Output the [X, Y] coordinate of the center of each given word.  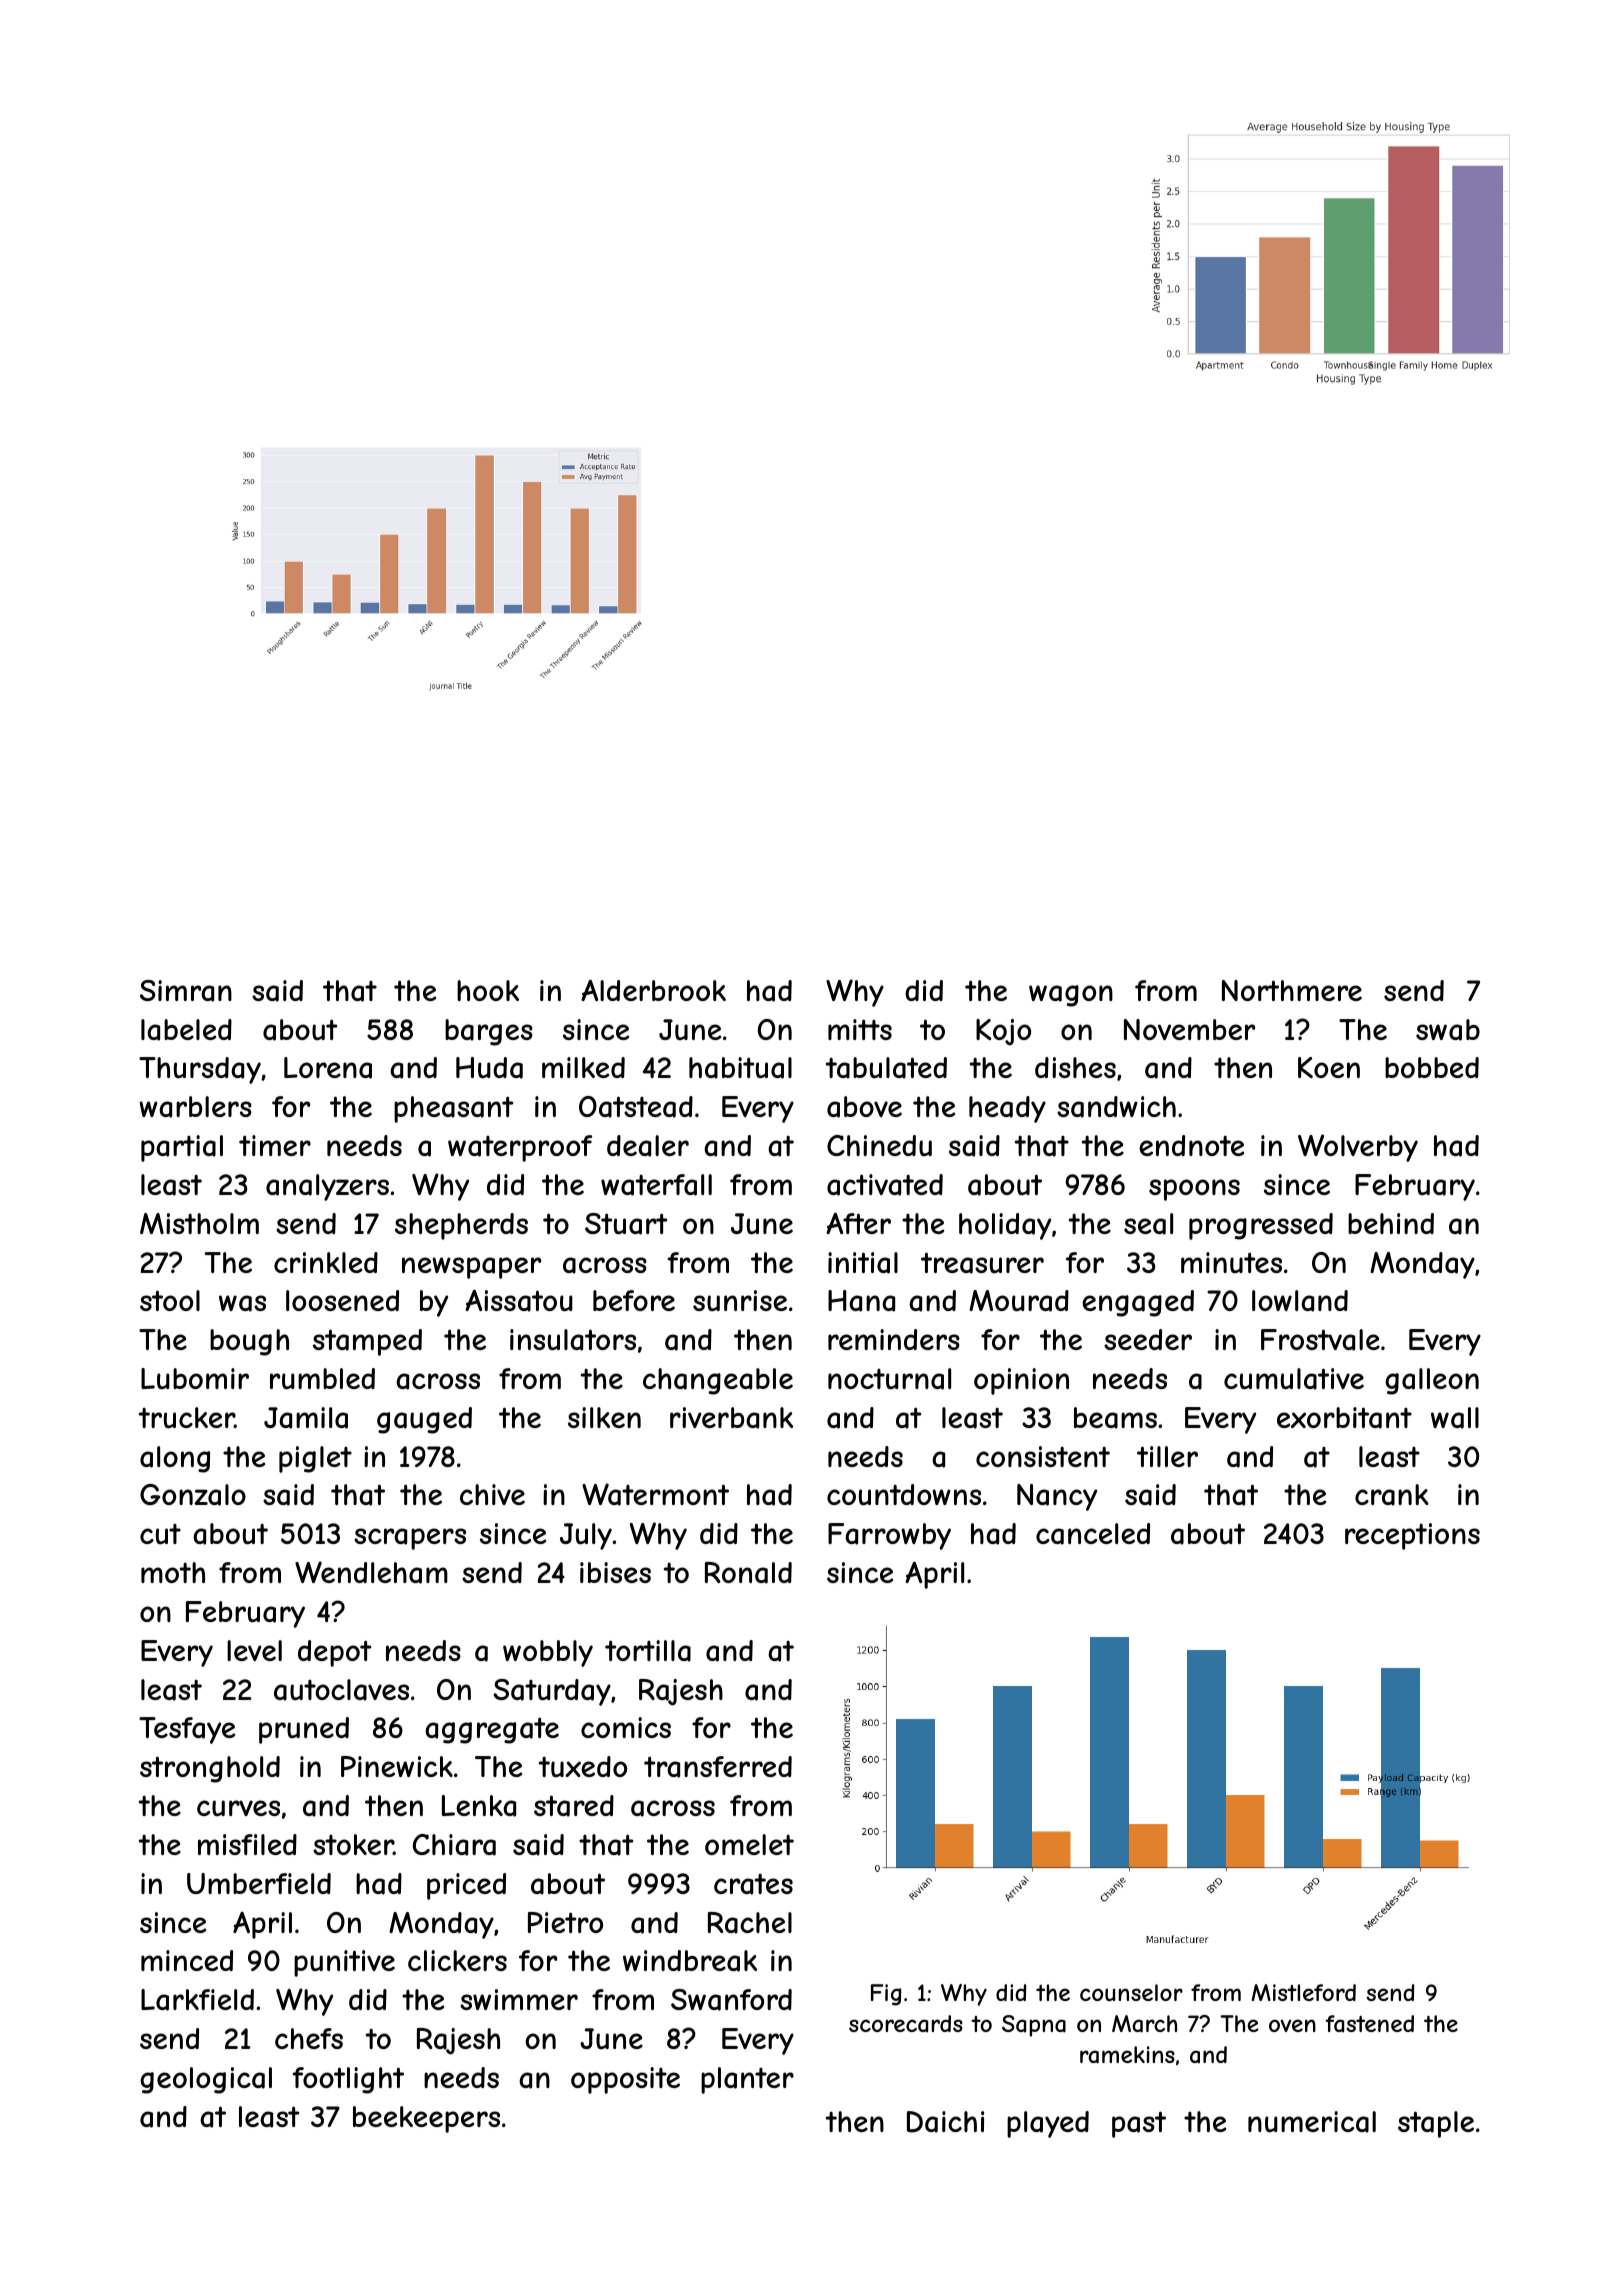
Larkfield [197, 2000]
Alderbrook [653, 990]
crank [1392, 1495]
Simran [186, 991]
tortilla [648, 1651]
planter [747, 2080]
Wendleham [371, 1572]
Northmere [1292, 990]
